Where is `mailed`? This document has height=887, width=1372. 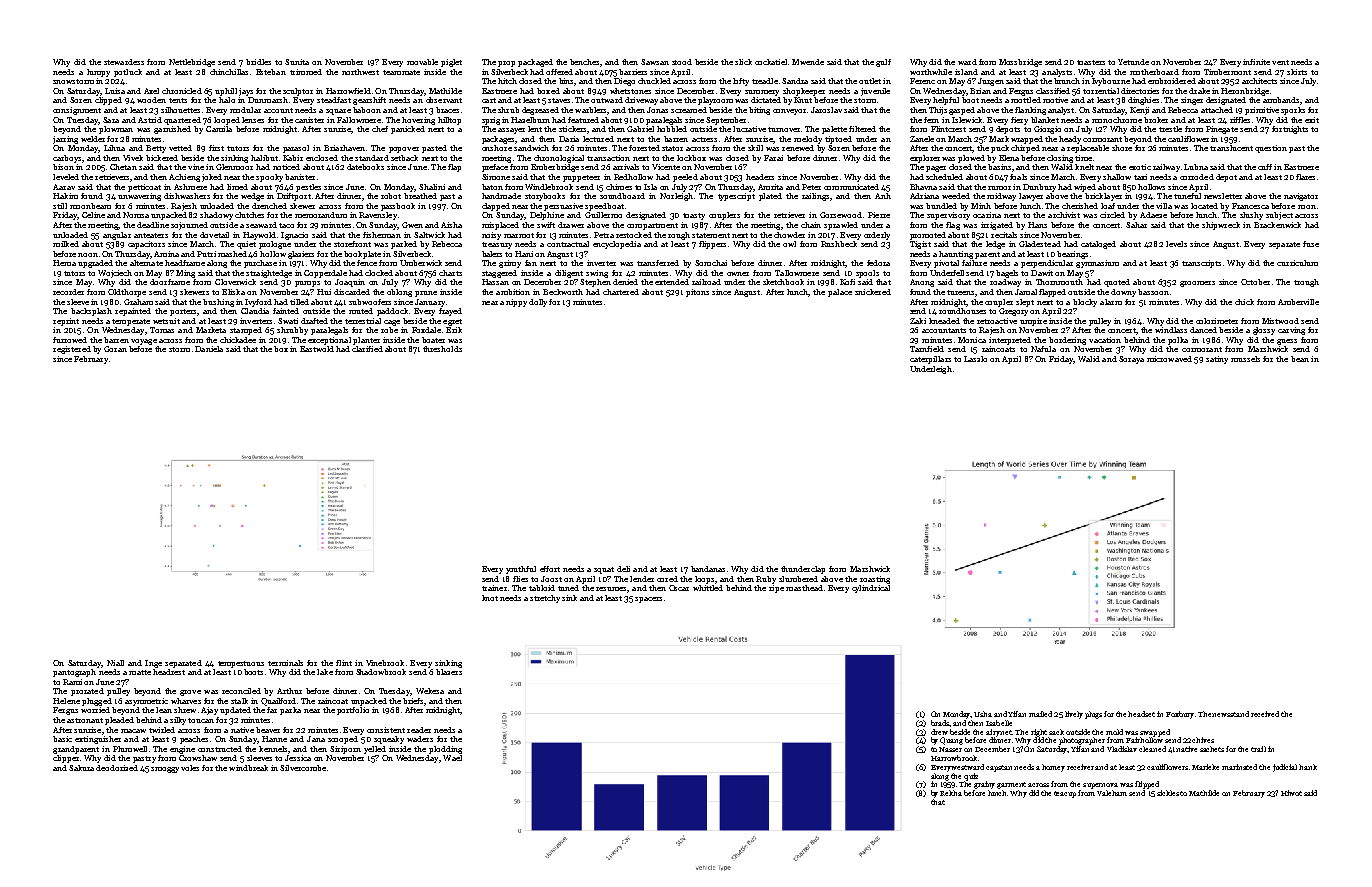
mailed is located at coordinates (1040, 714).
